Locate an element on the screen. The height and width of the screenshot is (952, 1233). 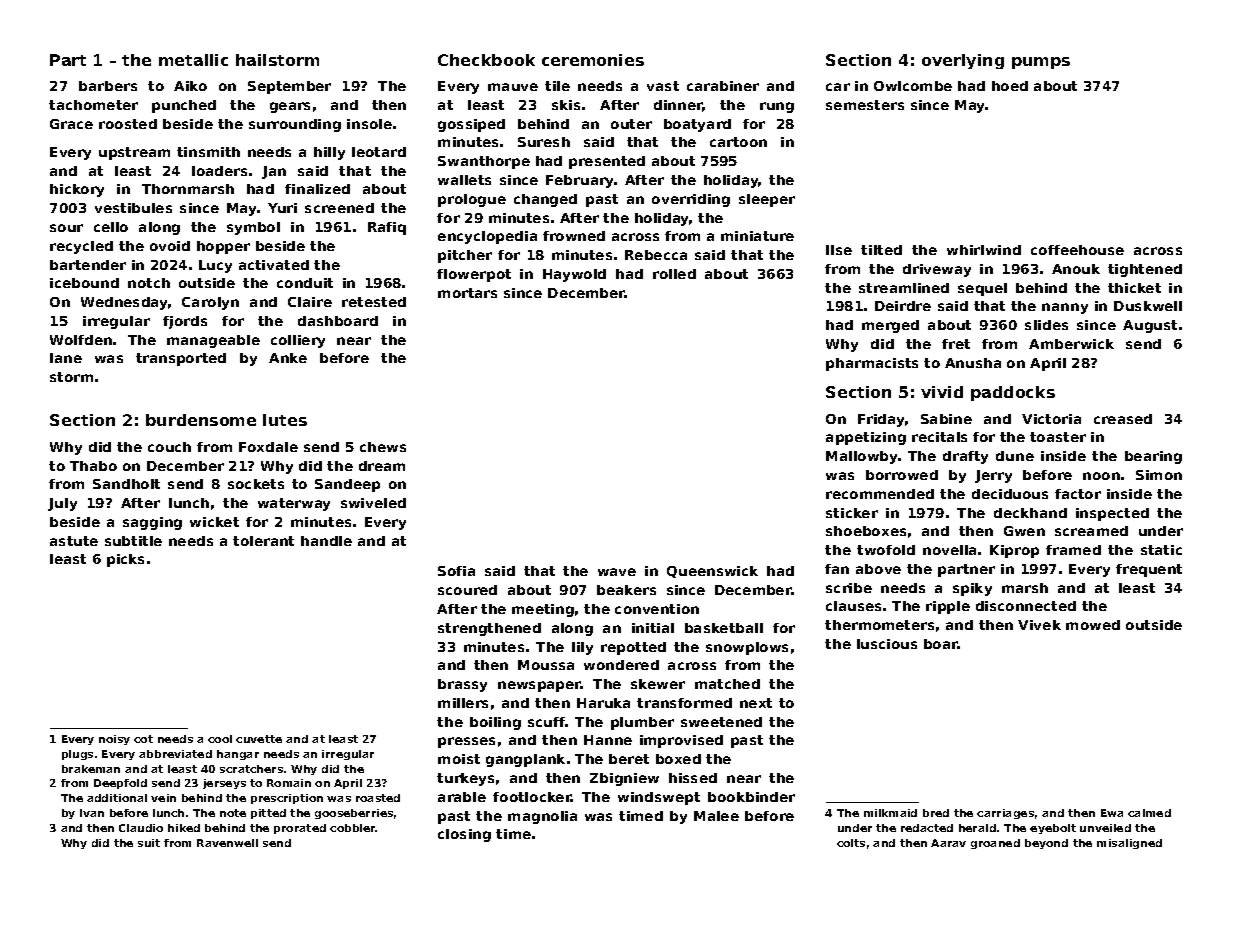
Aiko is located at coordinates (190, 86).
